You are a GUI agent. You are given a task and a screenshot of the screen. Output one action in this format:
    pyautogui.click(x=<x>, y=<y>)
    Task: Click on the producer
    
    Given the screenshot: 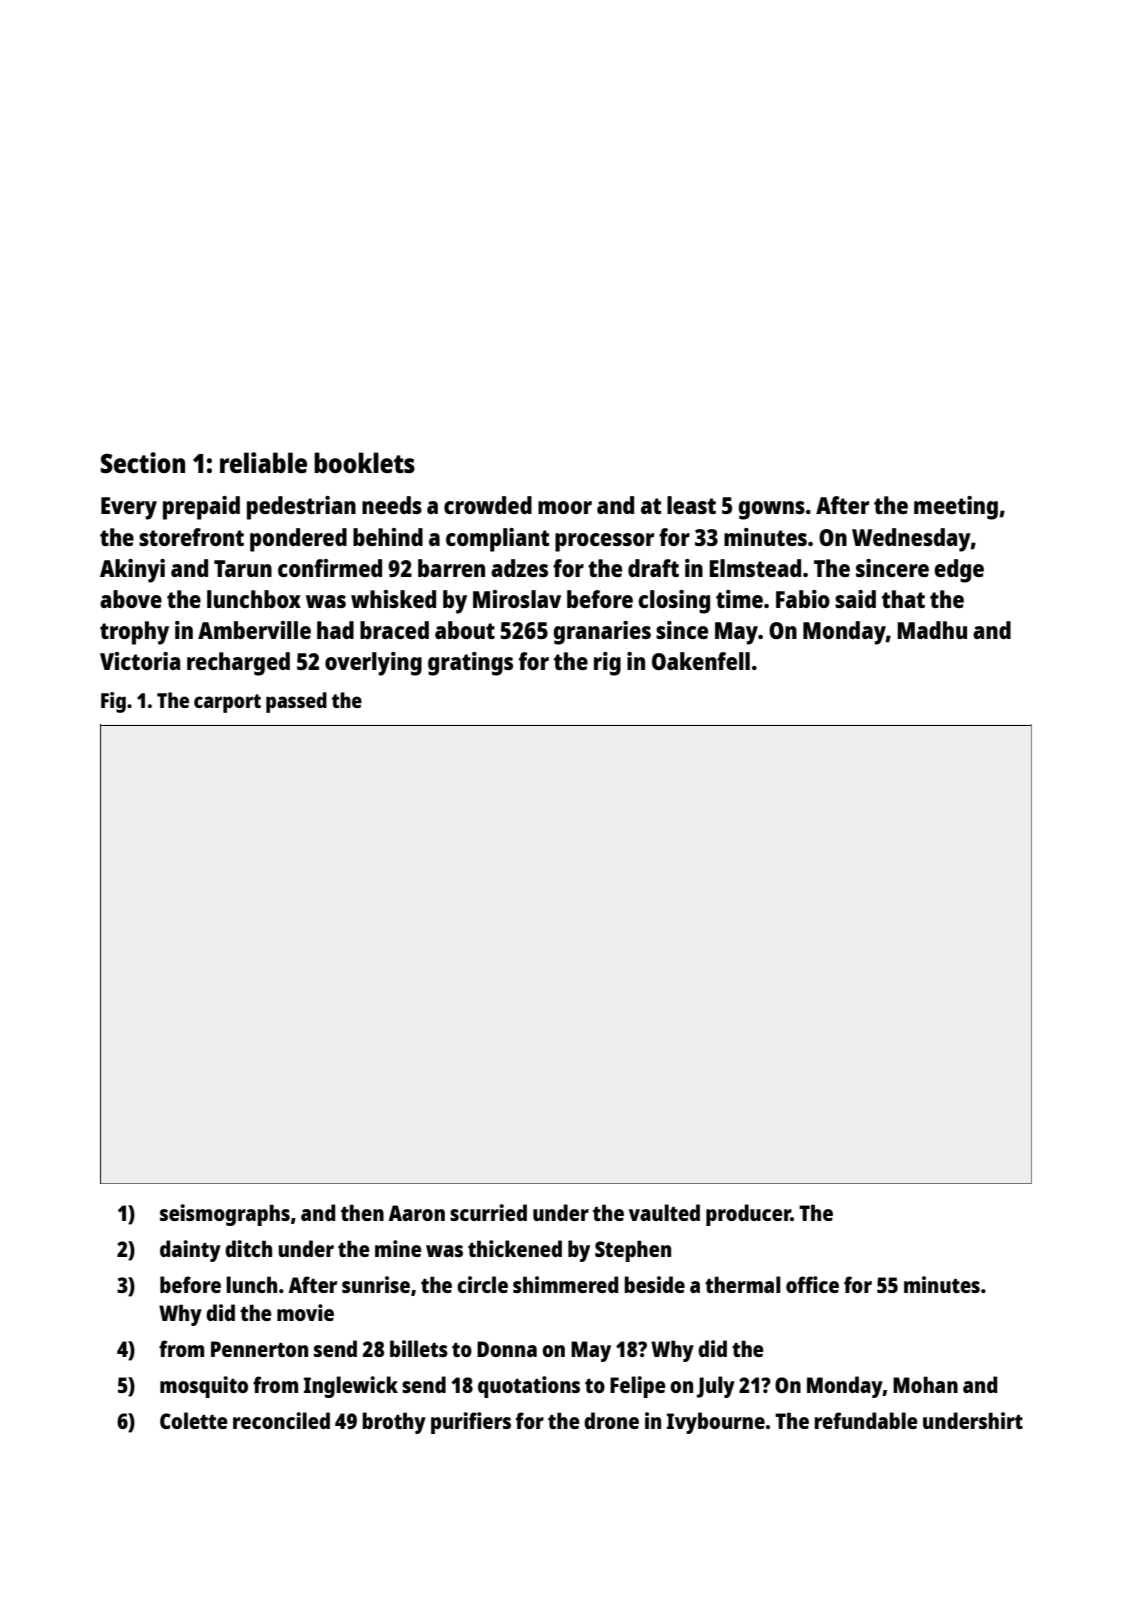 What is the action you would take?
    pyautogui.click(x=748, y=1215)
